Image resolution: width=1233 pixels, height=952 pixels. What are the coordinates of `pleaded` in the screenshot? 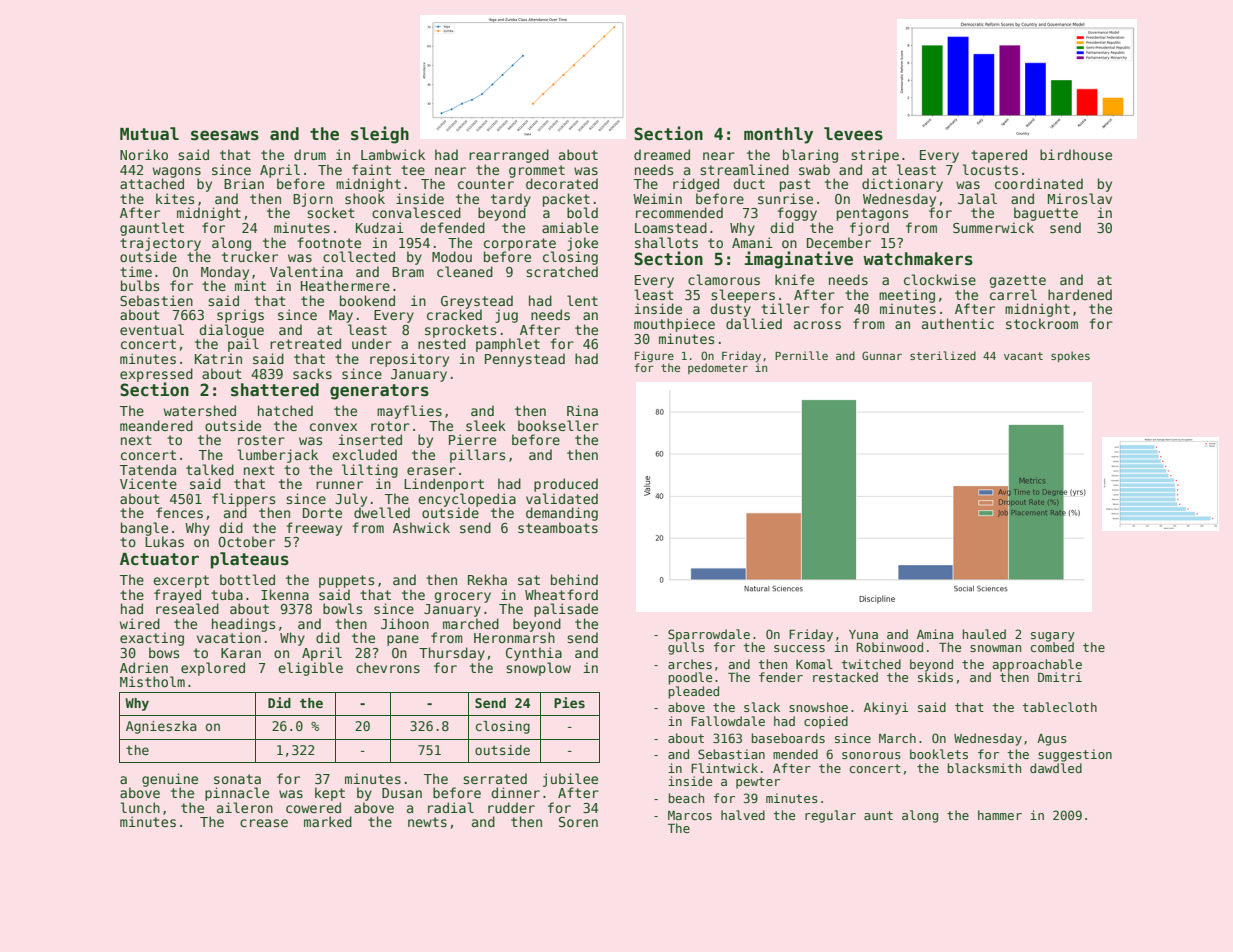 It's located at (693, 692).
